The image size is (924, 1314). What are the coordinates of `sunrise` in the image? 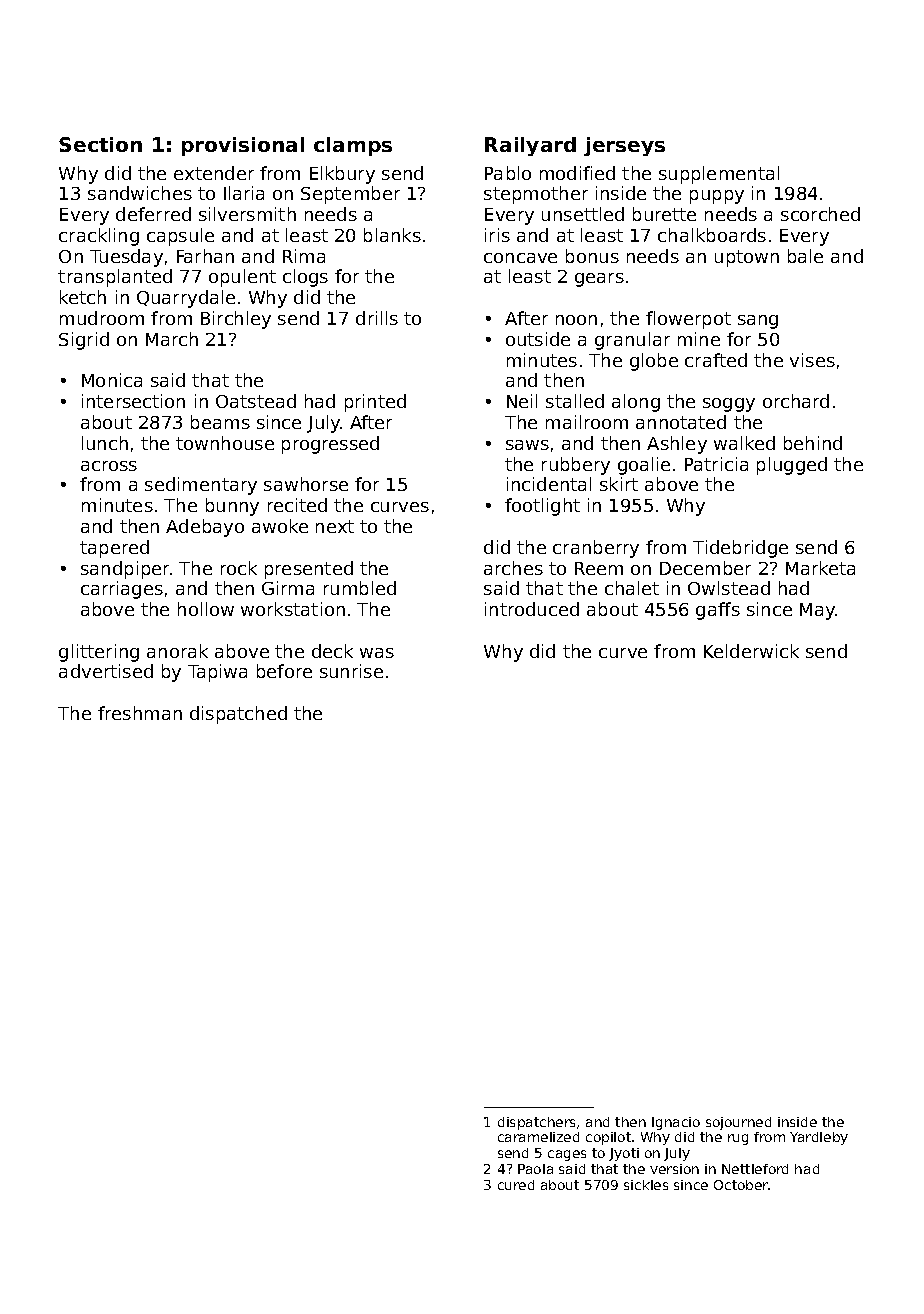 It's located at (351, 671).
